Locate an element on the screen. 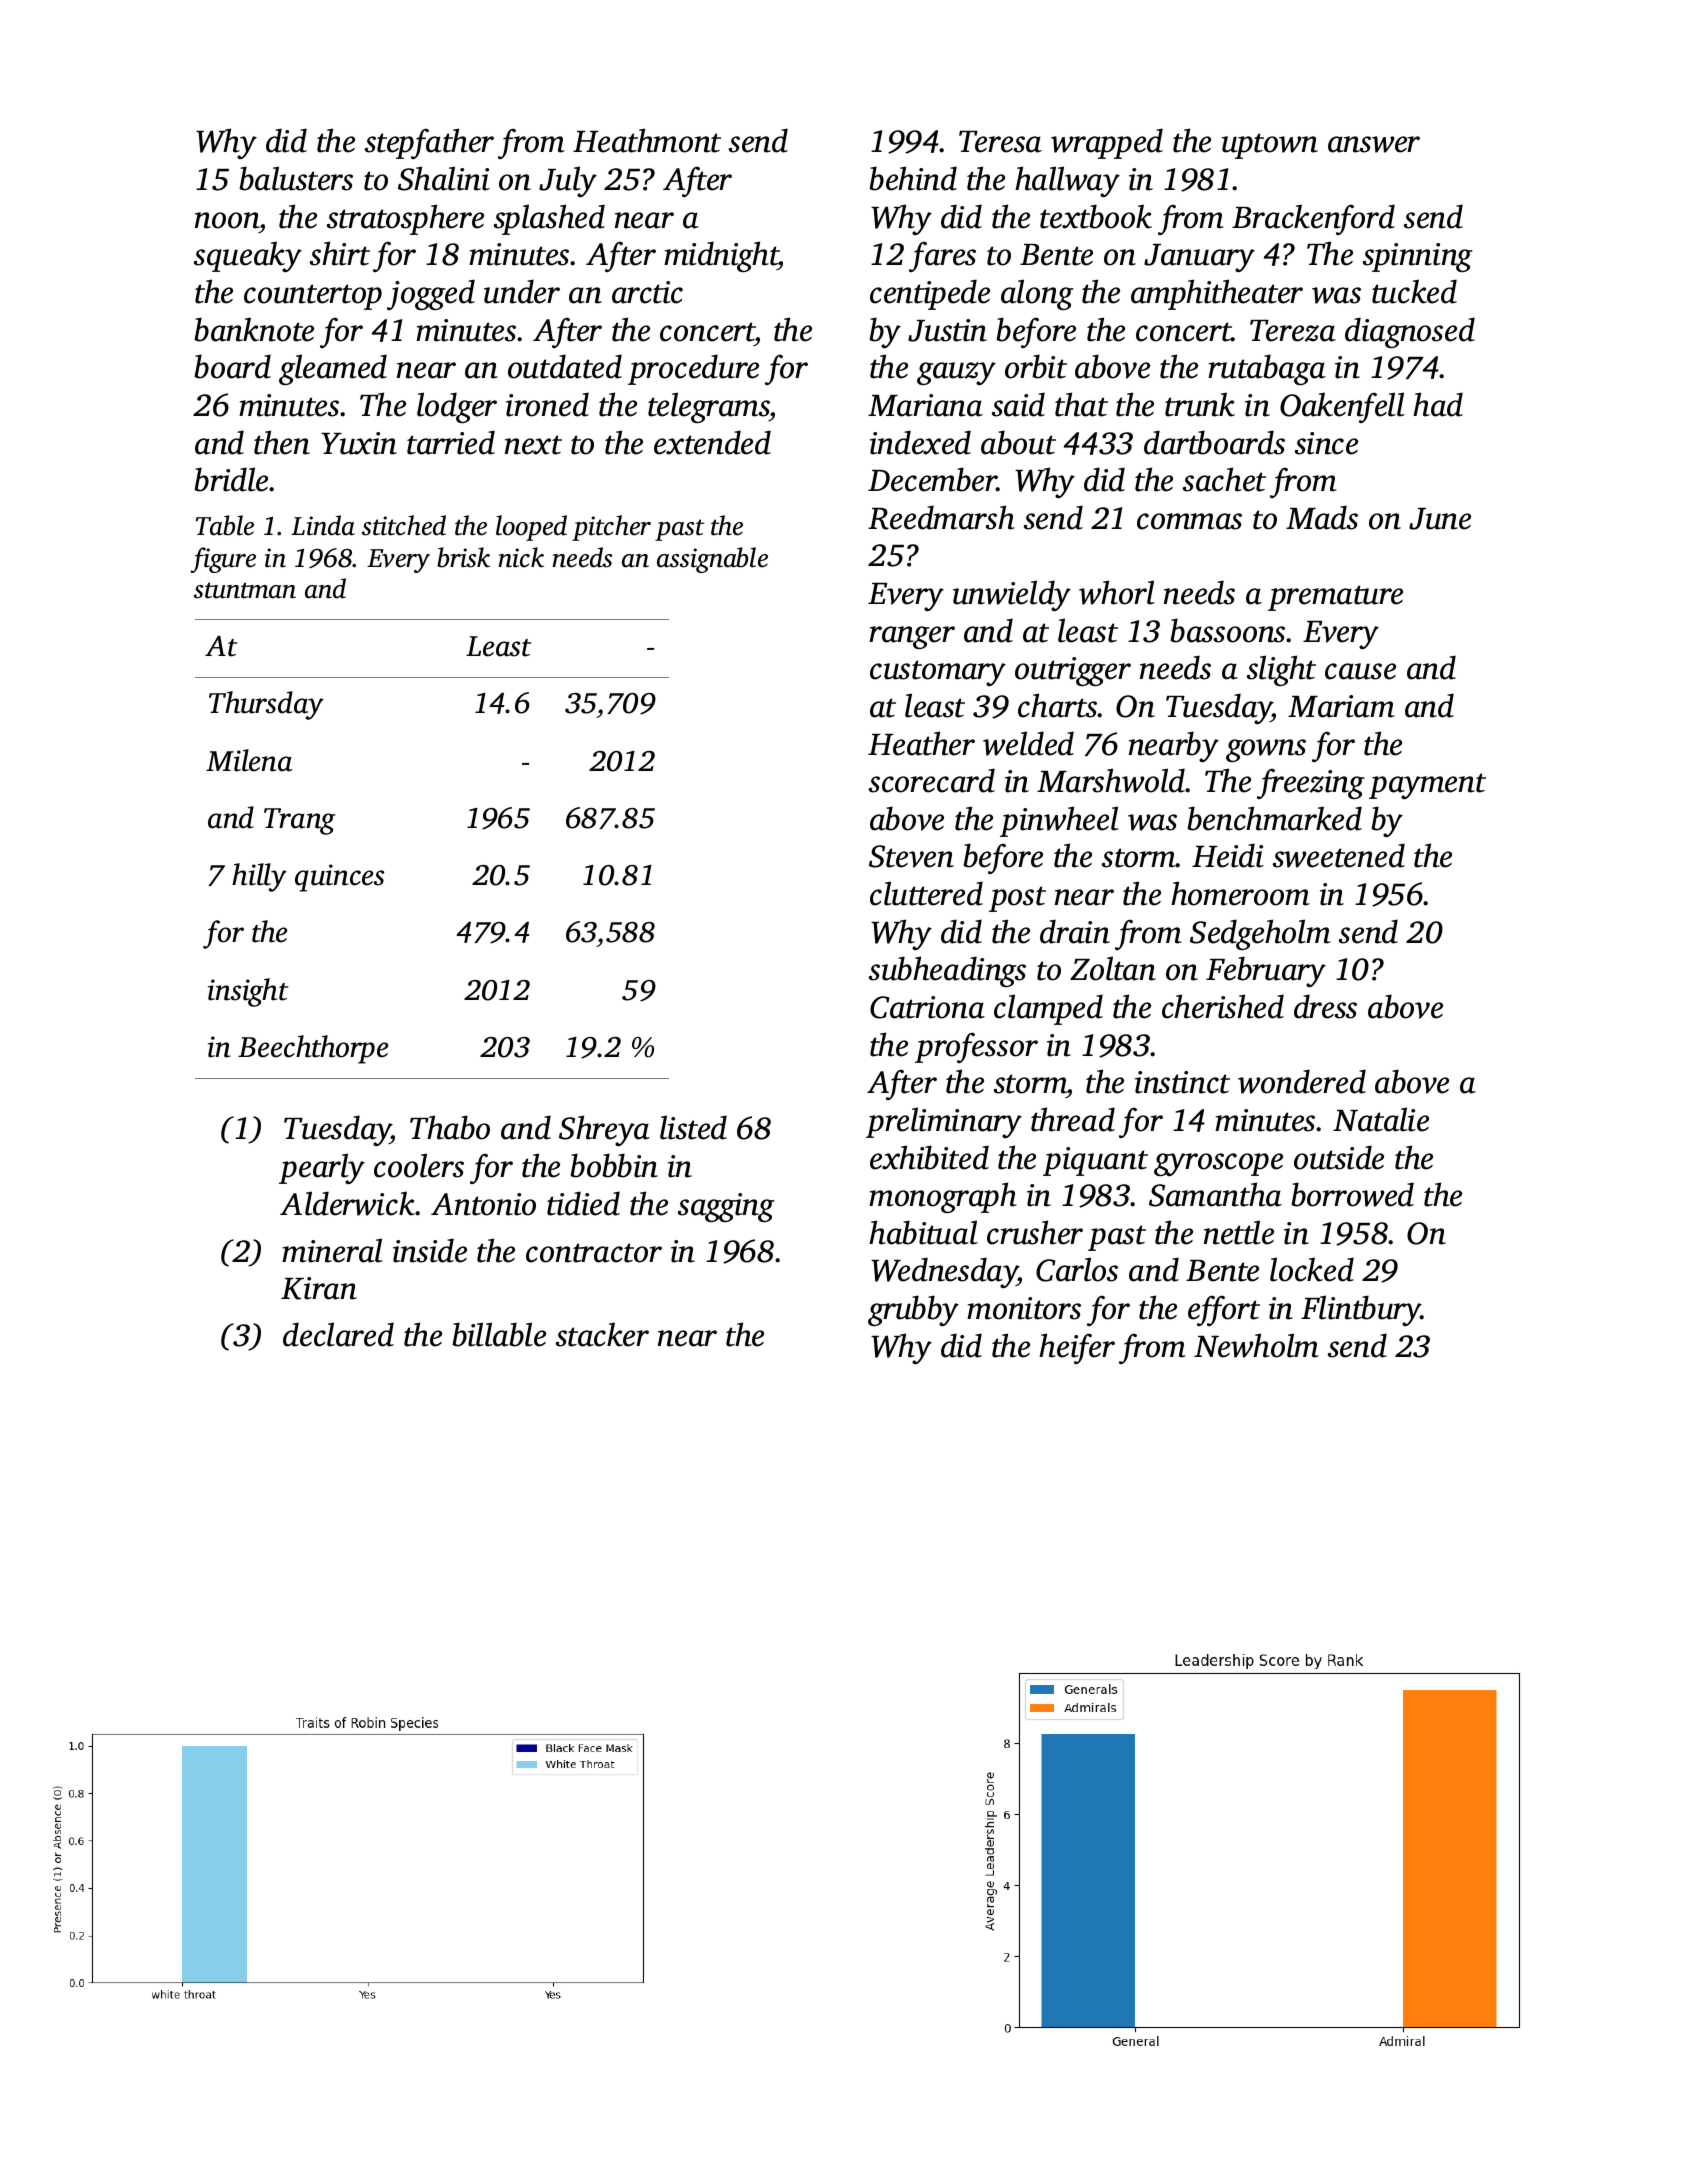 The width and height of the screenshot is (1683, 2178). Shalini is located at coordinates (444, 178).
